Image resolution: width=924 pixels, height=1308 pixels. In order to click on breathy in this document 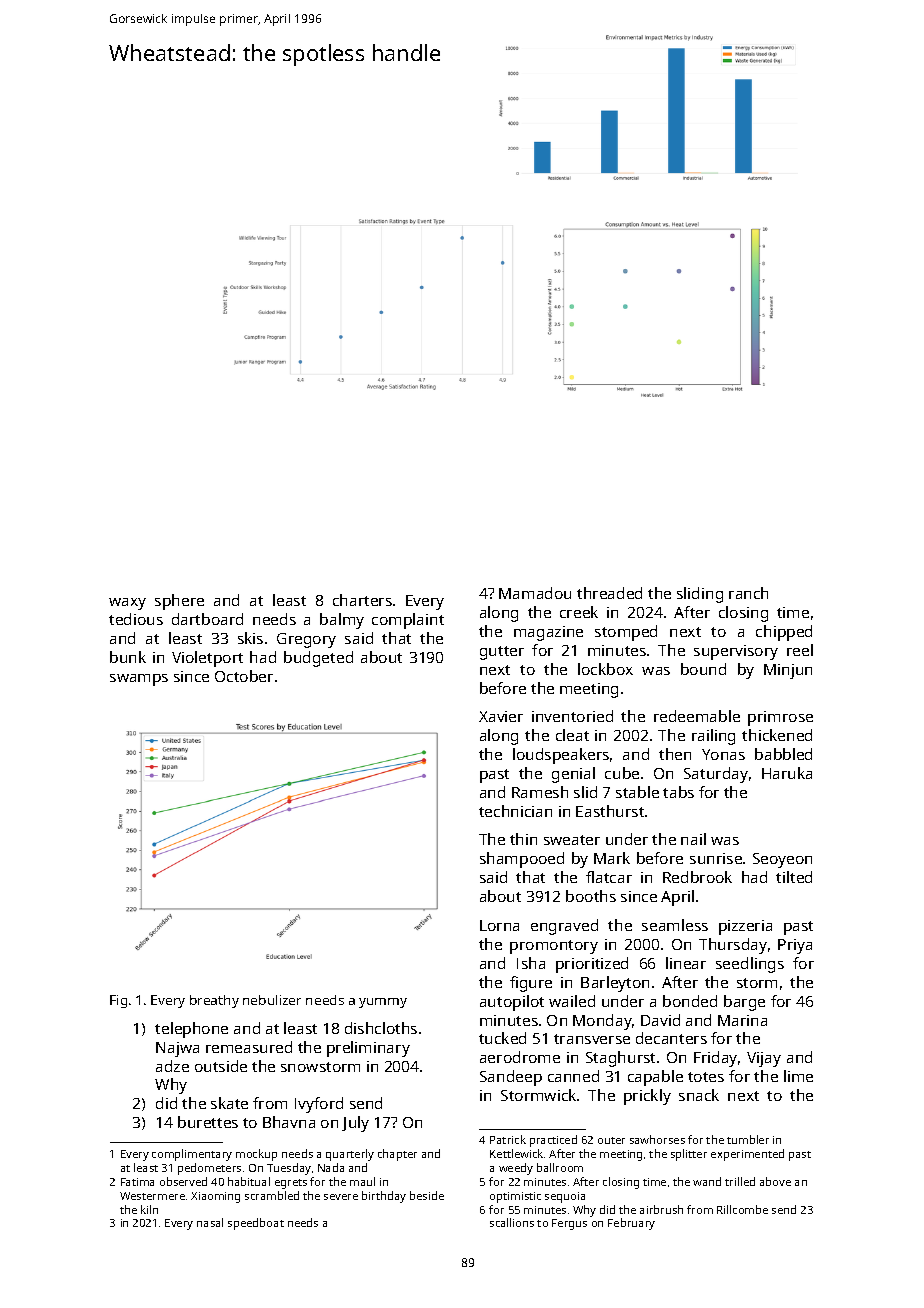, I will do `click(214, 1001)`.
